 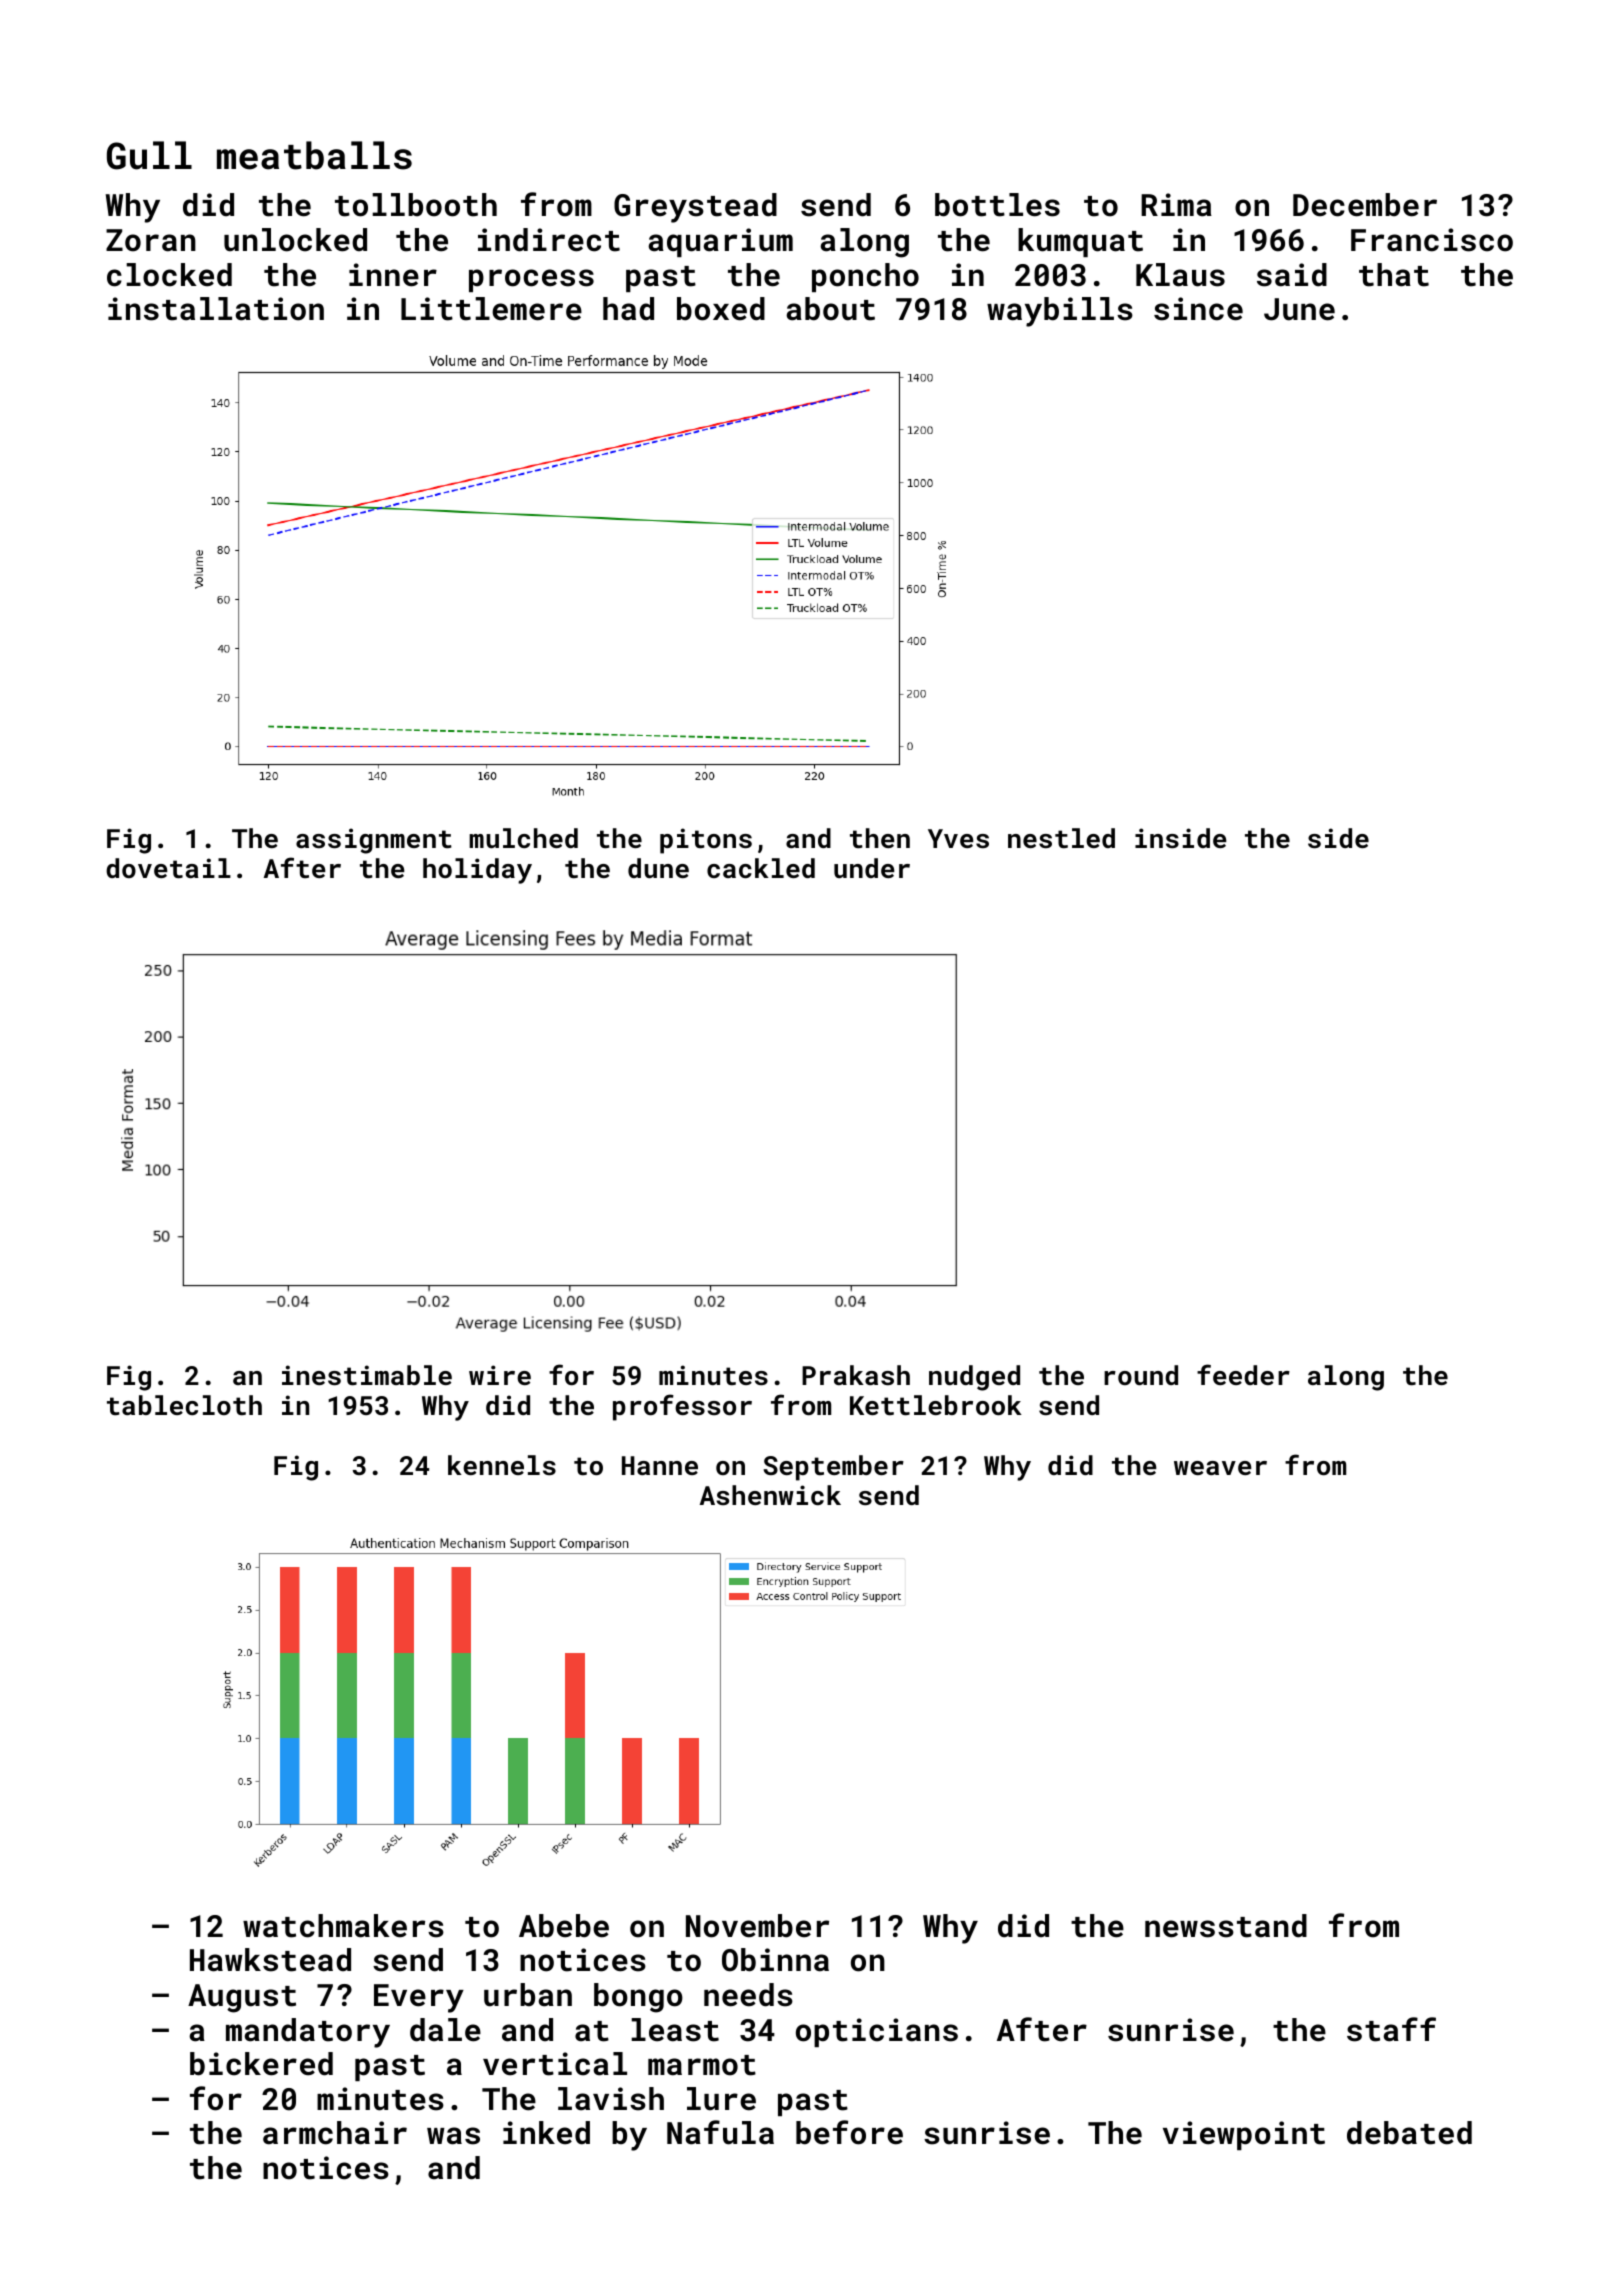 I want to click on Greystead, so click(x=695, y=208).
